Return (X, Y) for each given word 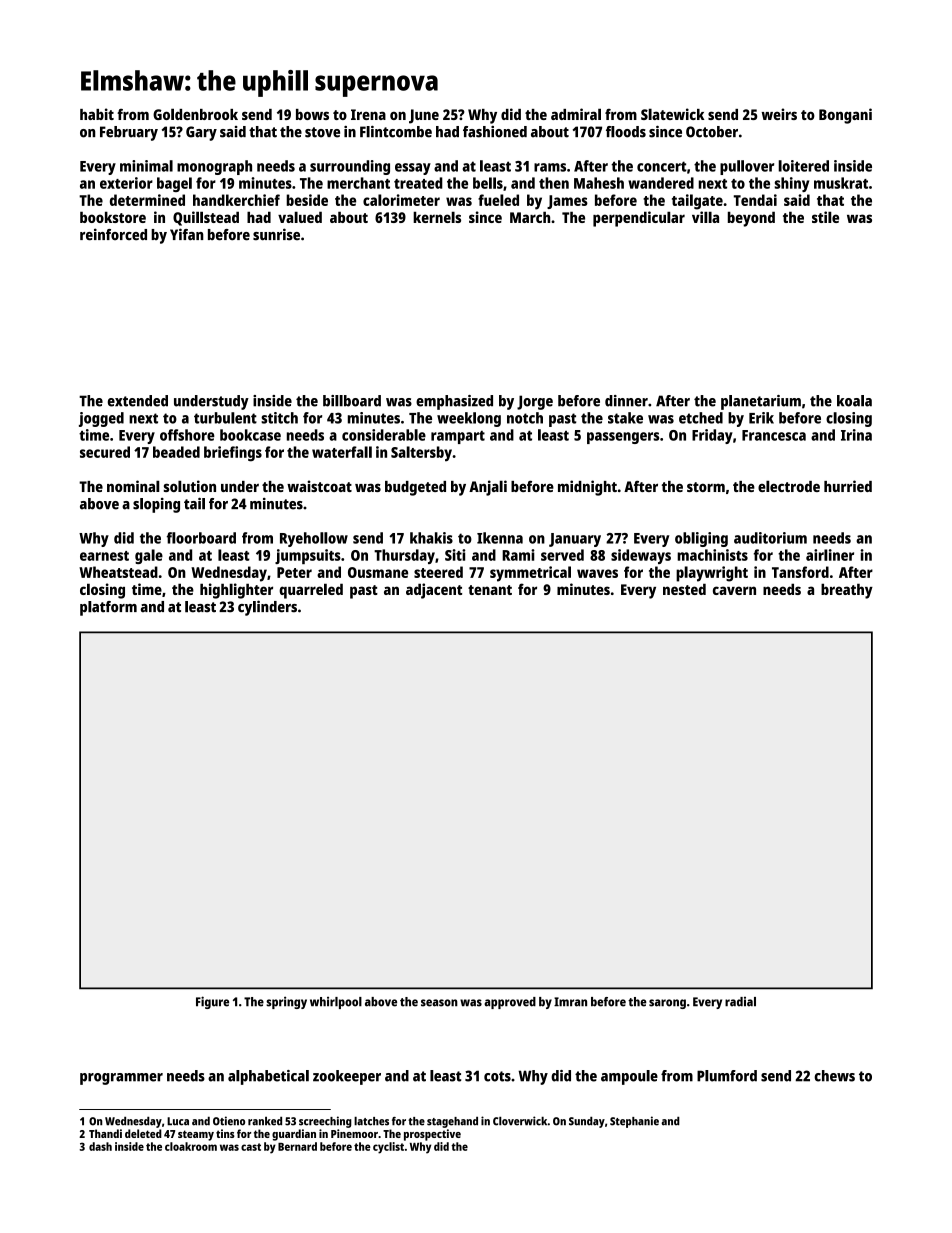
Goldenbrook (195, 114)
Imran (570, 1002)
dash (100, 1146)
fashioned (495, 132)
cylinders (267, 608)
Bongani (845, 116)
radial (740, 1002)
